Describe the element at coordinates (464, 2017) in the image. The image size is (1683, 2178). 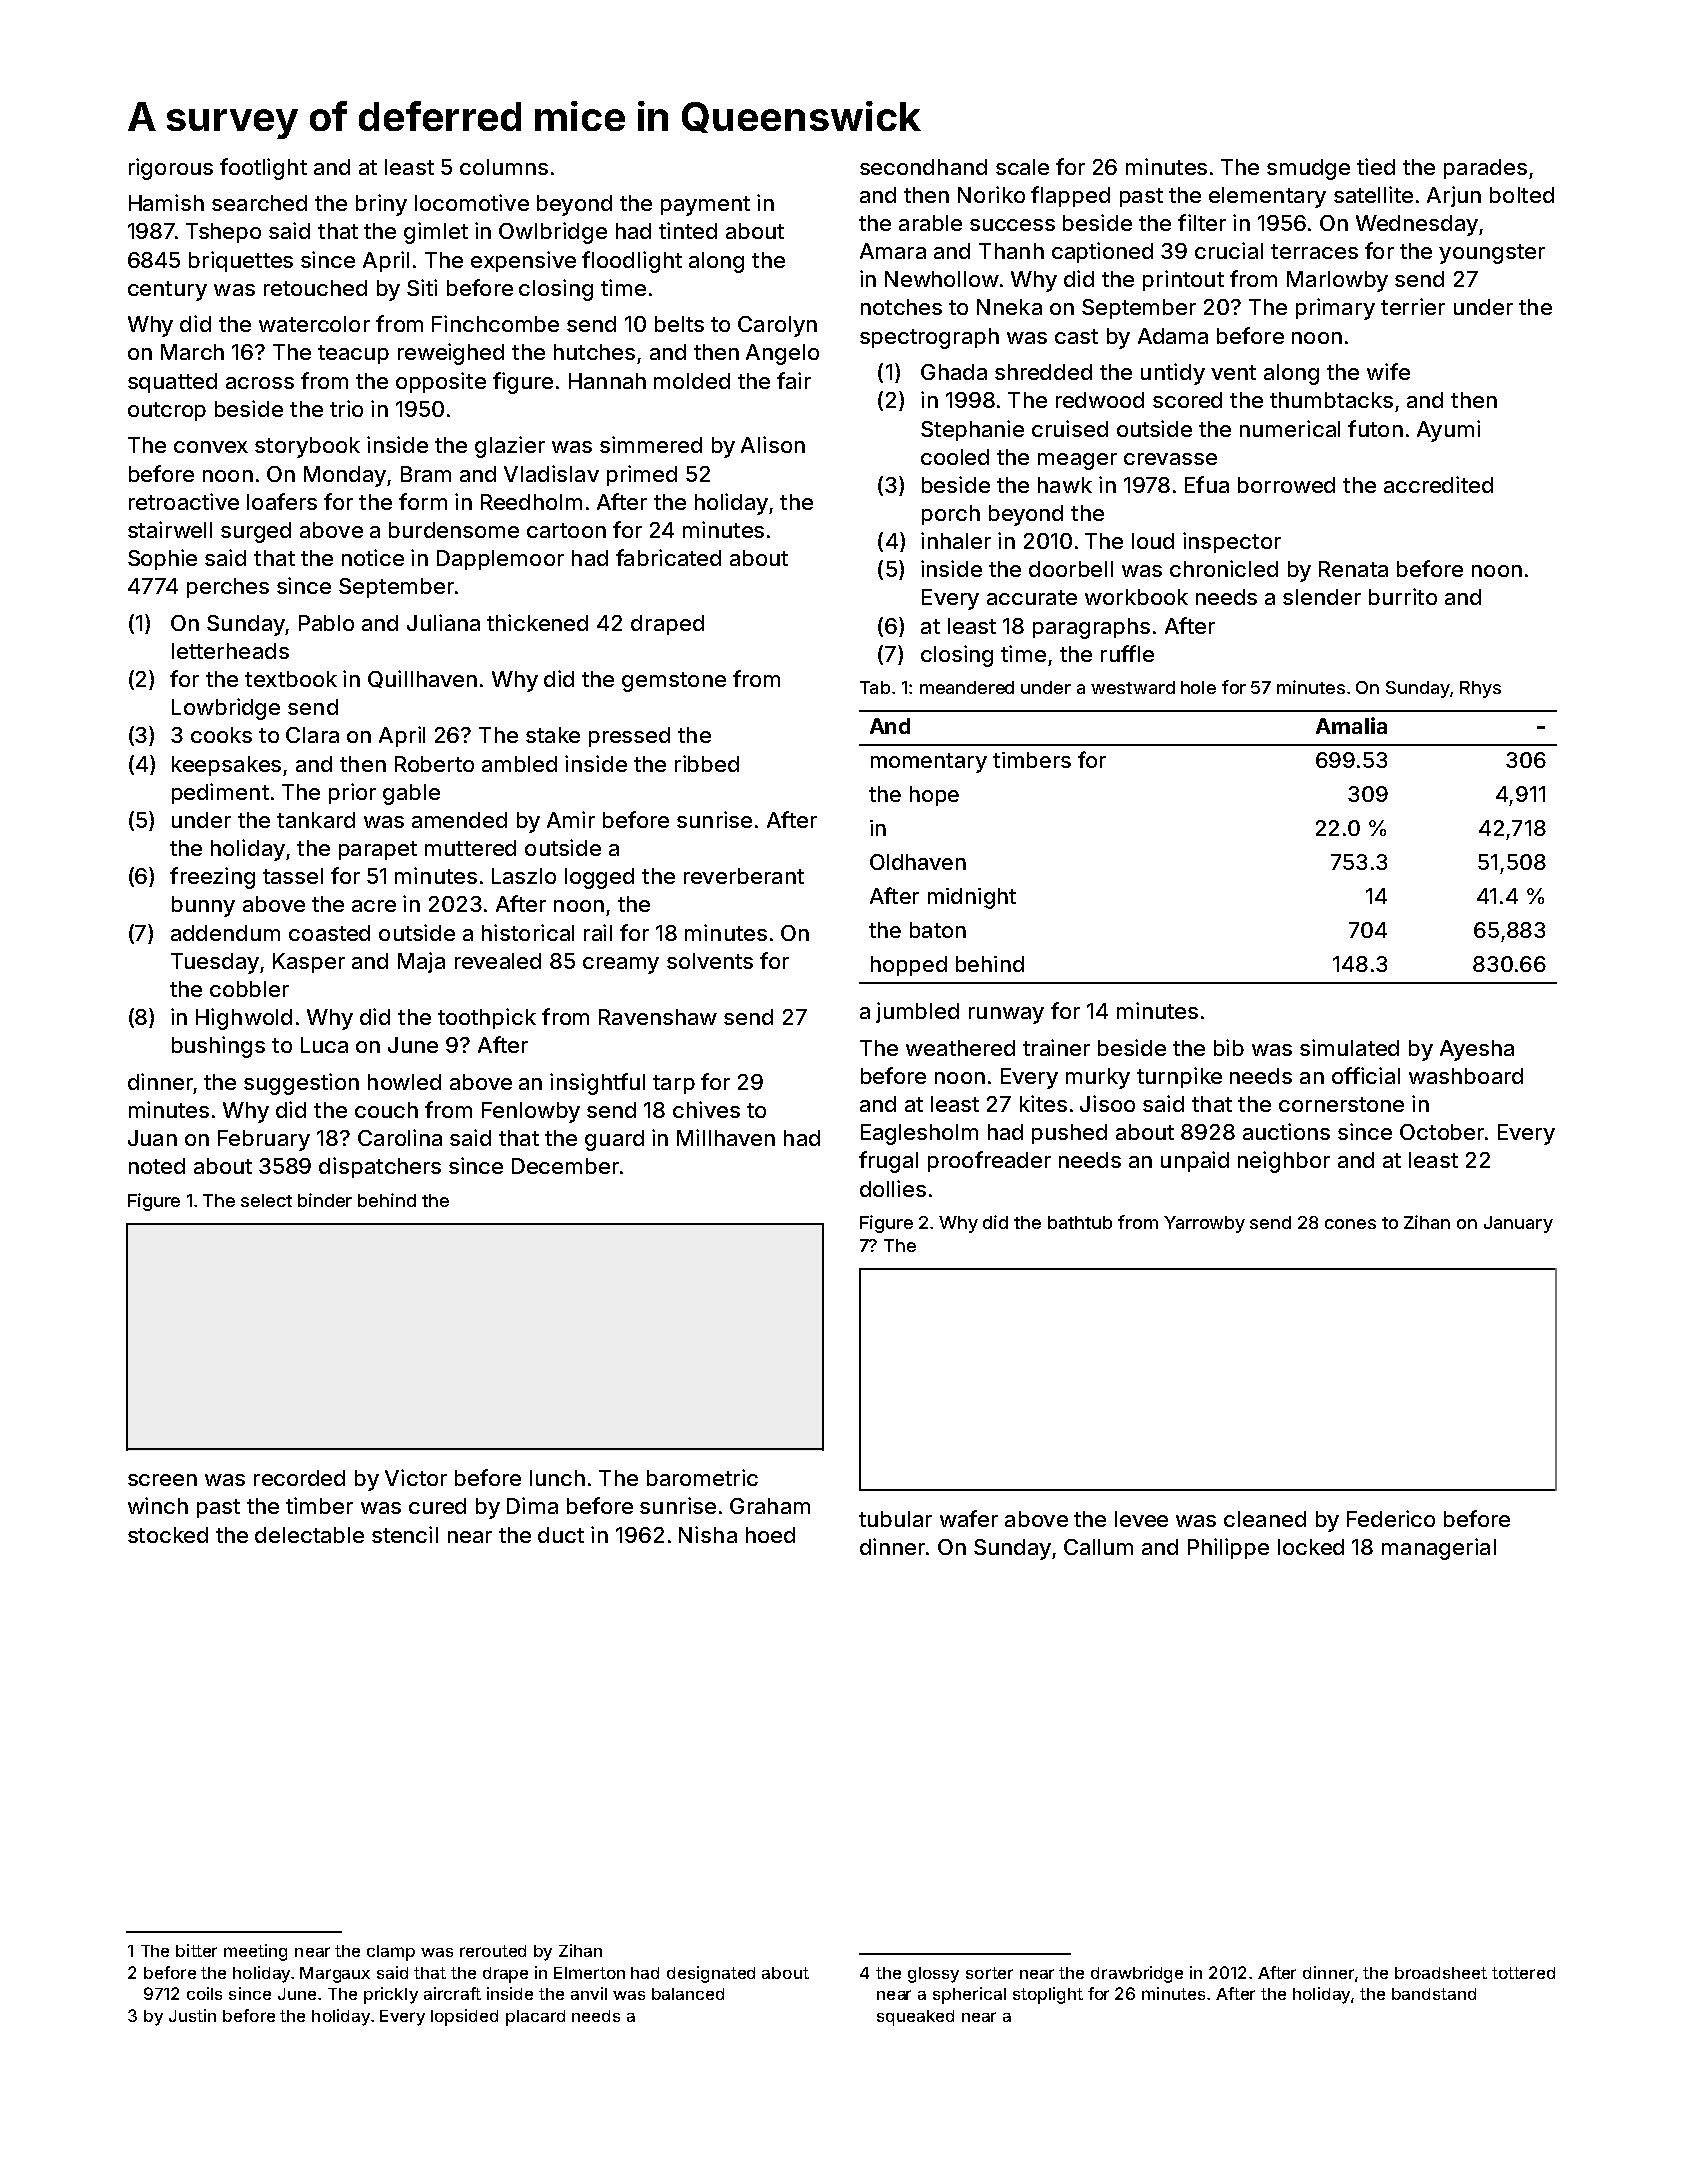
I see `lopsided` at that location.
